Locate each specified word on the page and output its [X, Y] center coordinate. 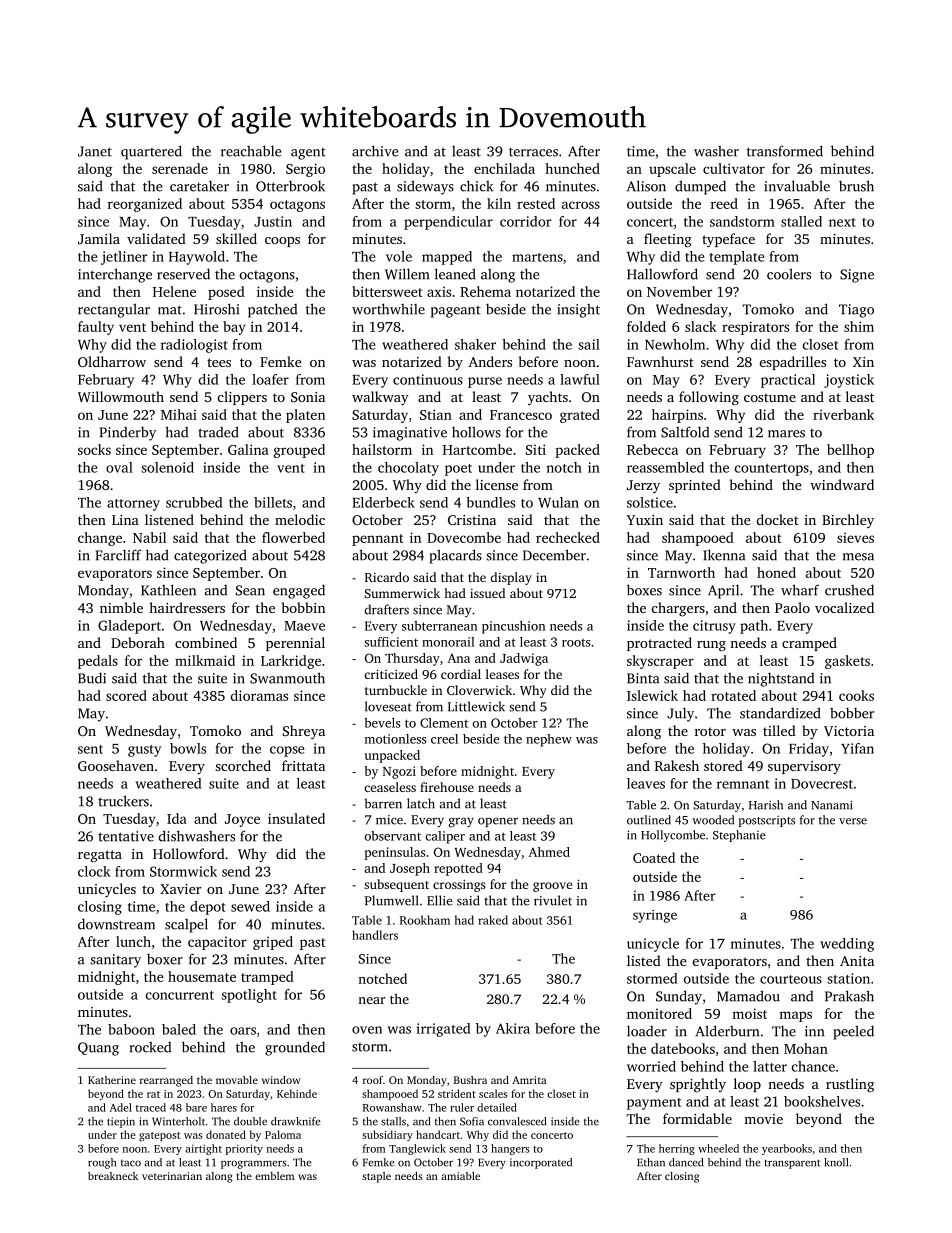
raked [493, 920]
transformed [785, 151]
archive [375, 151]
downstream [116, 924]
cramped [809, 644]
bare [196, 1107]
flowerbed [293, 537]
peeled [853, 1032]
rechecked [568, 537]
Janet [95, 151]
